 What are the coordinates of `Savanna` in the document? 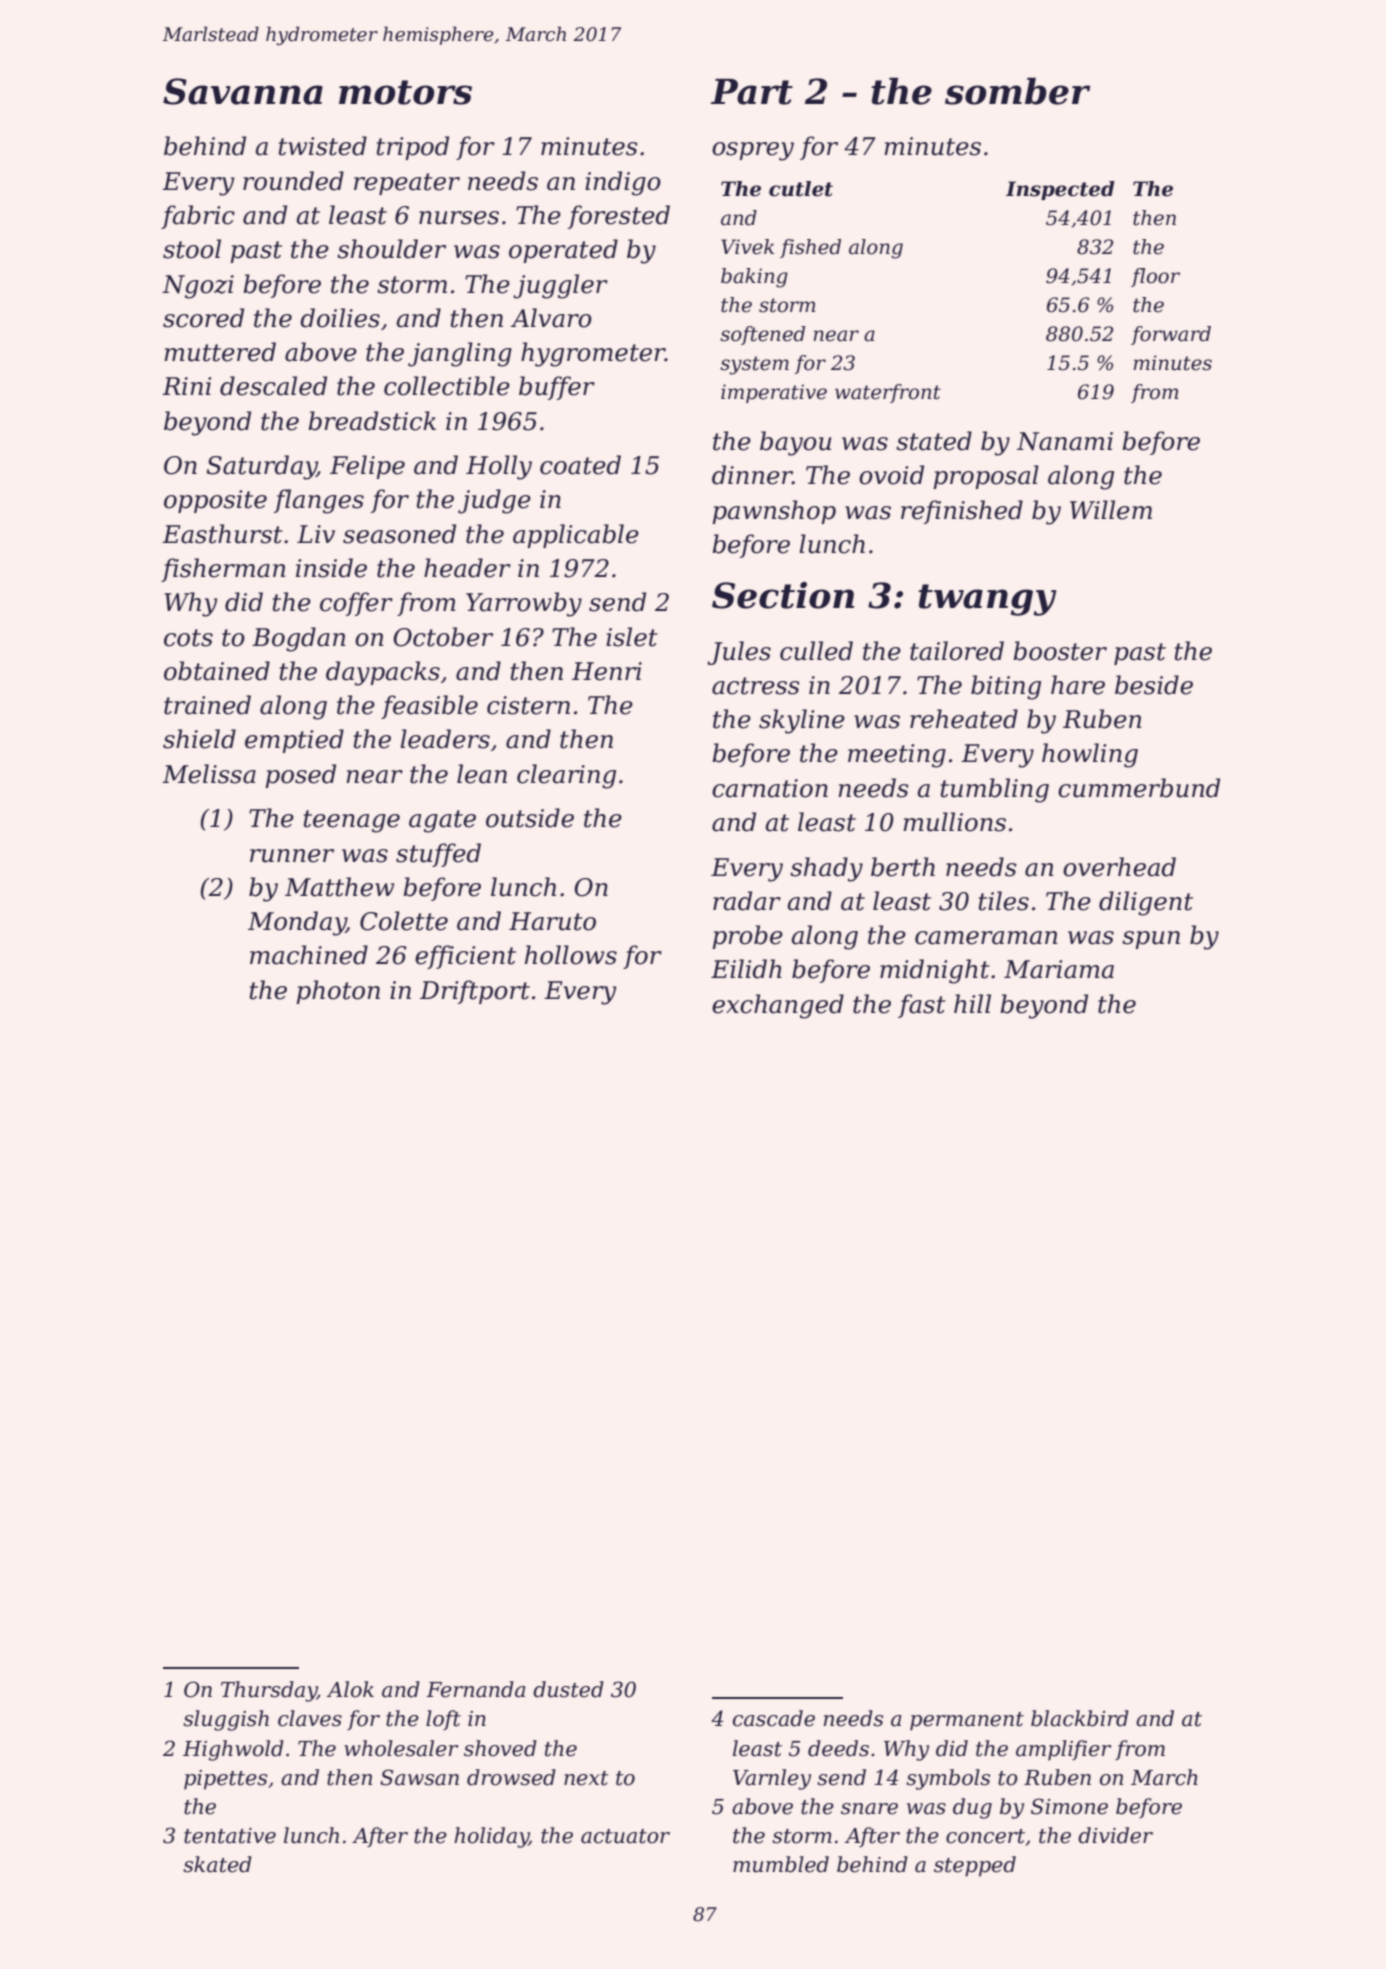 It's located at (243, 91).
